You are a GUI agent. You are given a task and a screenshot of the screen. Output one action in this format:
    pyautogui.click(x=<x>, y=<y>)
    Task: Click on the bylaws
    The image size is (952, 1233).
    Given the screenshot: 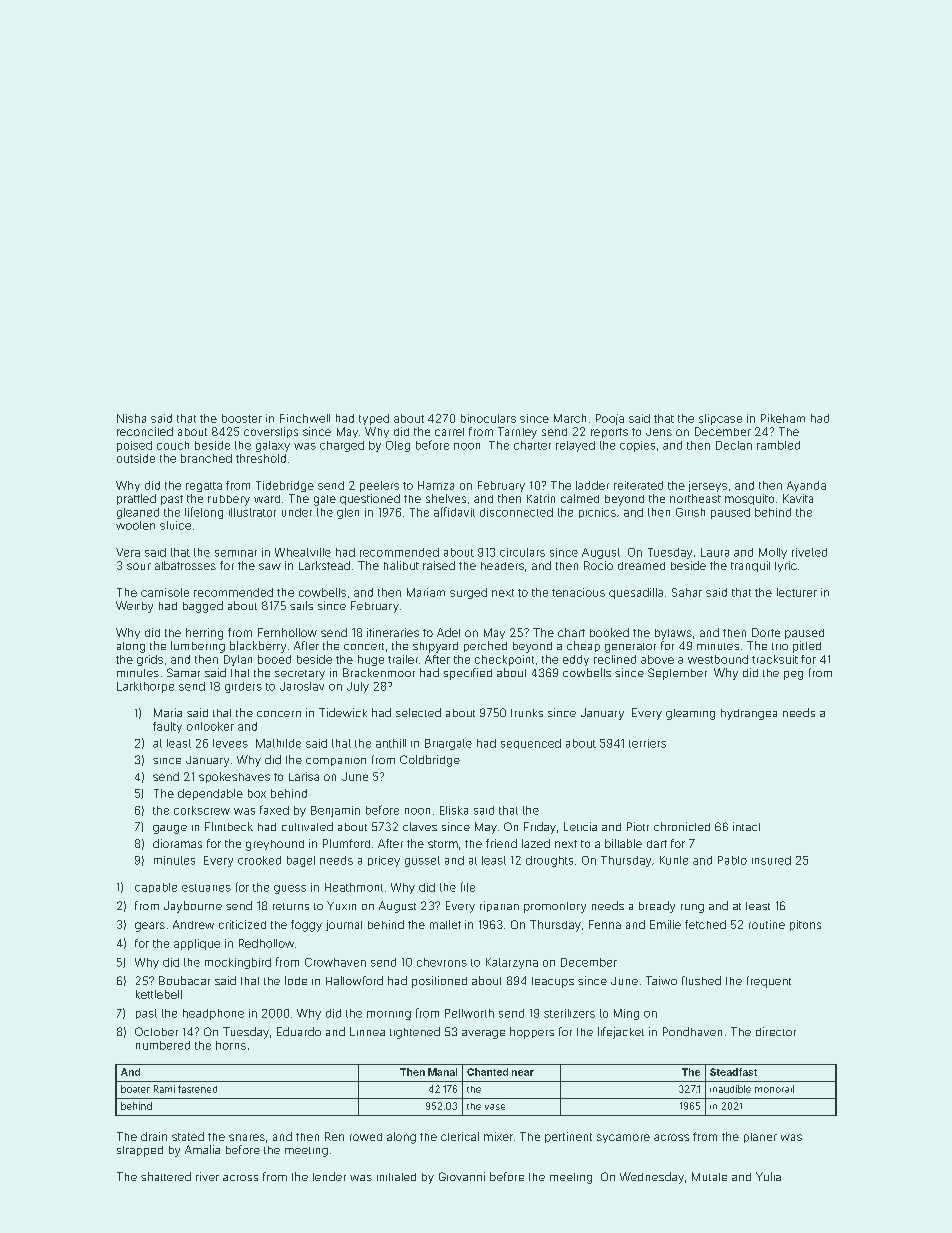 What is the action you would take?
    pyautogui.click(x=673, y=634)
